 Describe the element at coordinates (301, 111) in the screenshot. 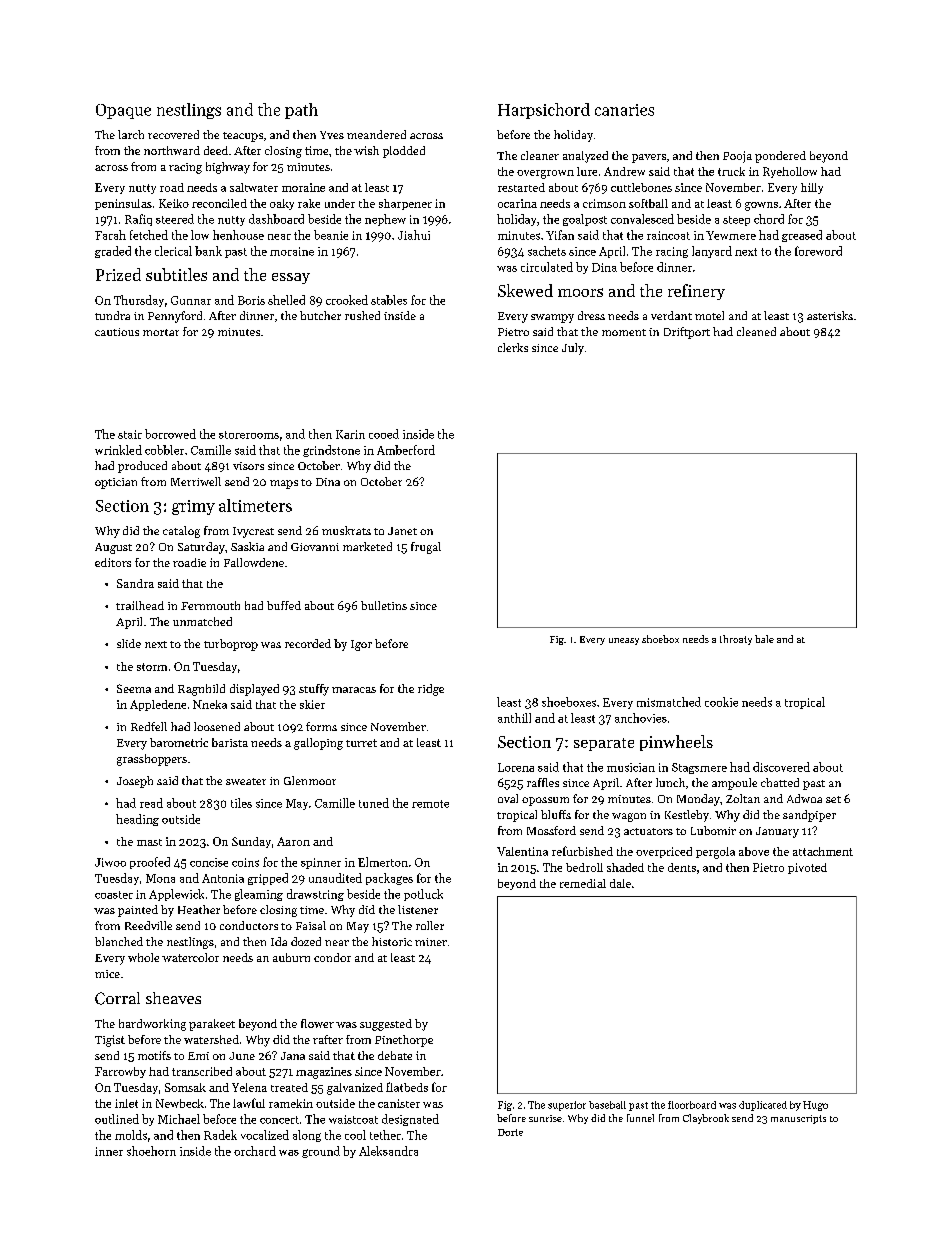

I see `path` at that location.
